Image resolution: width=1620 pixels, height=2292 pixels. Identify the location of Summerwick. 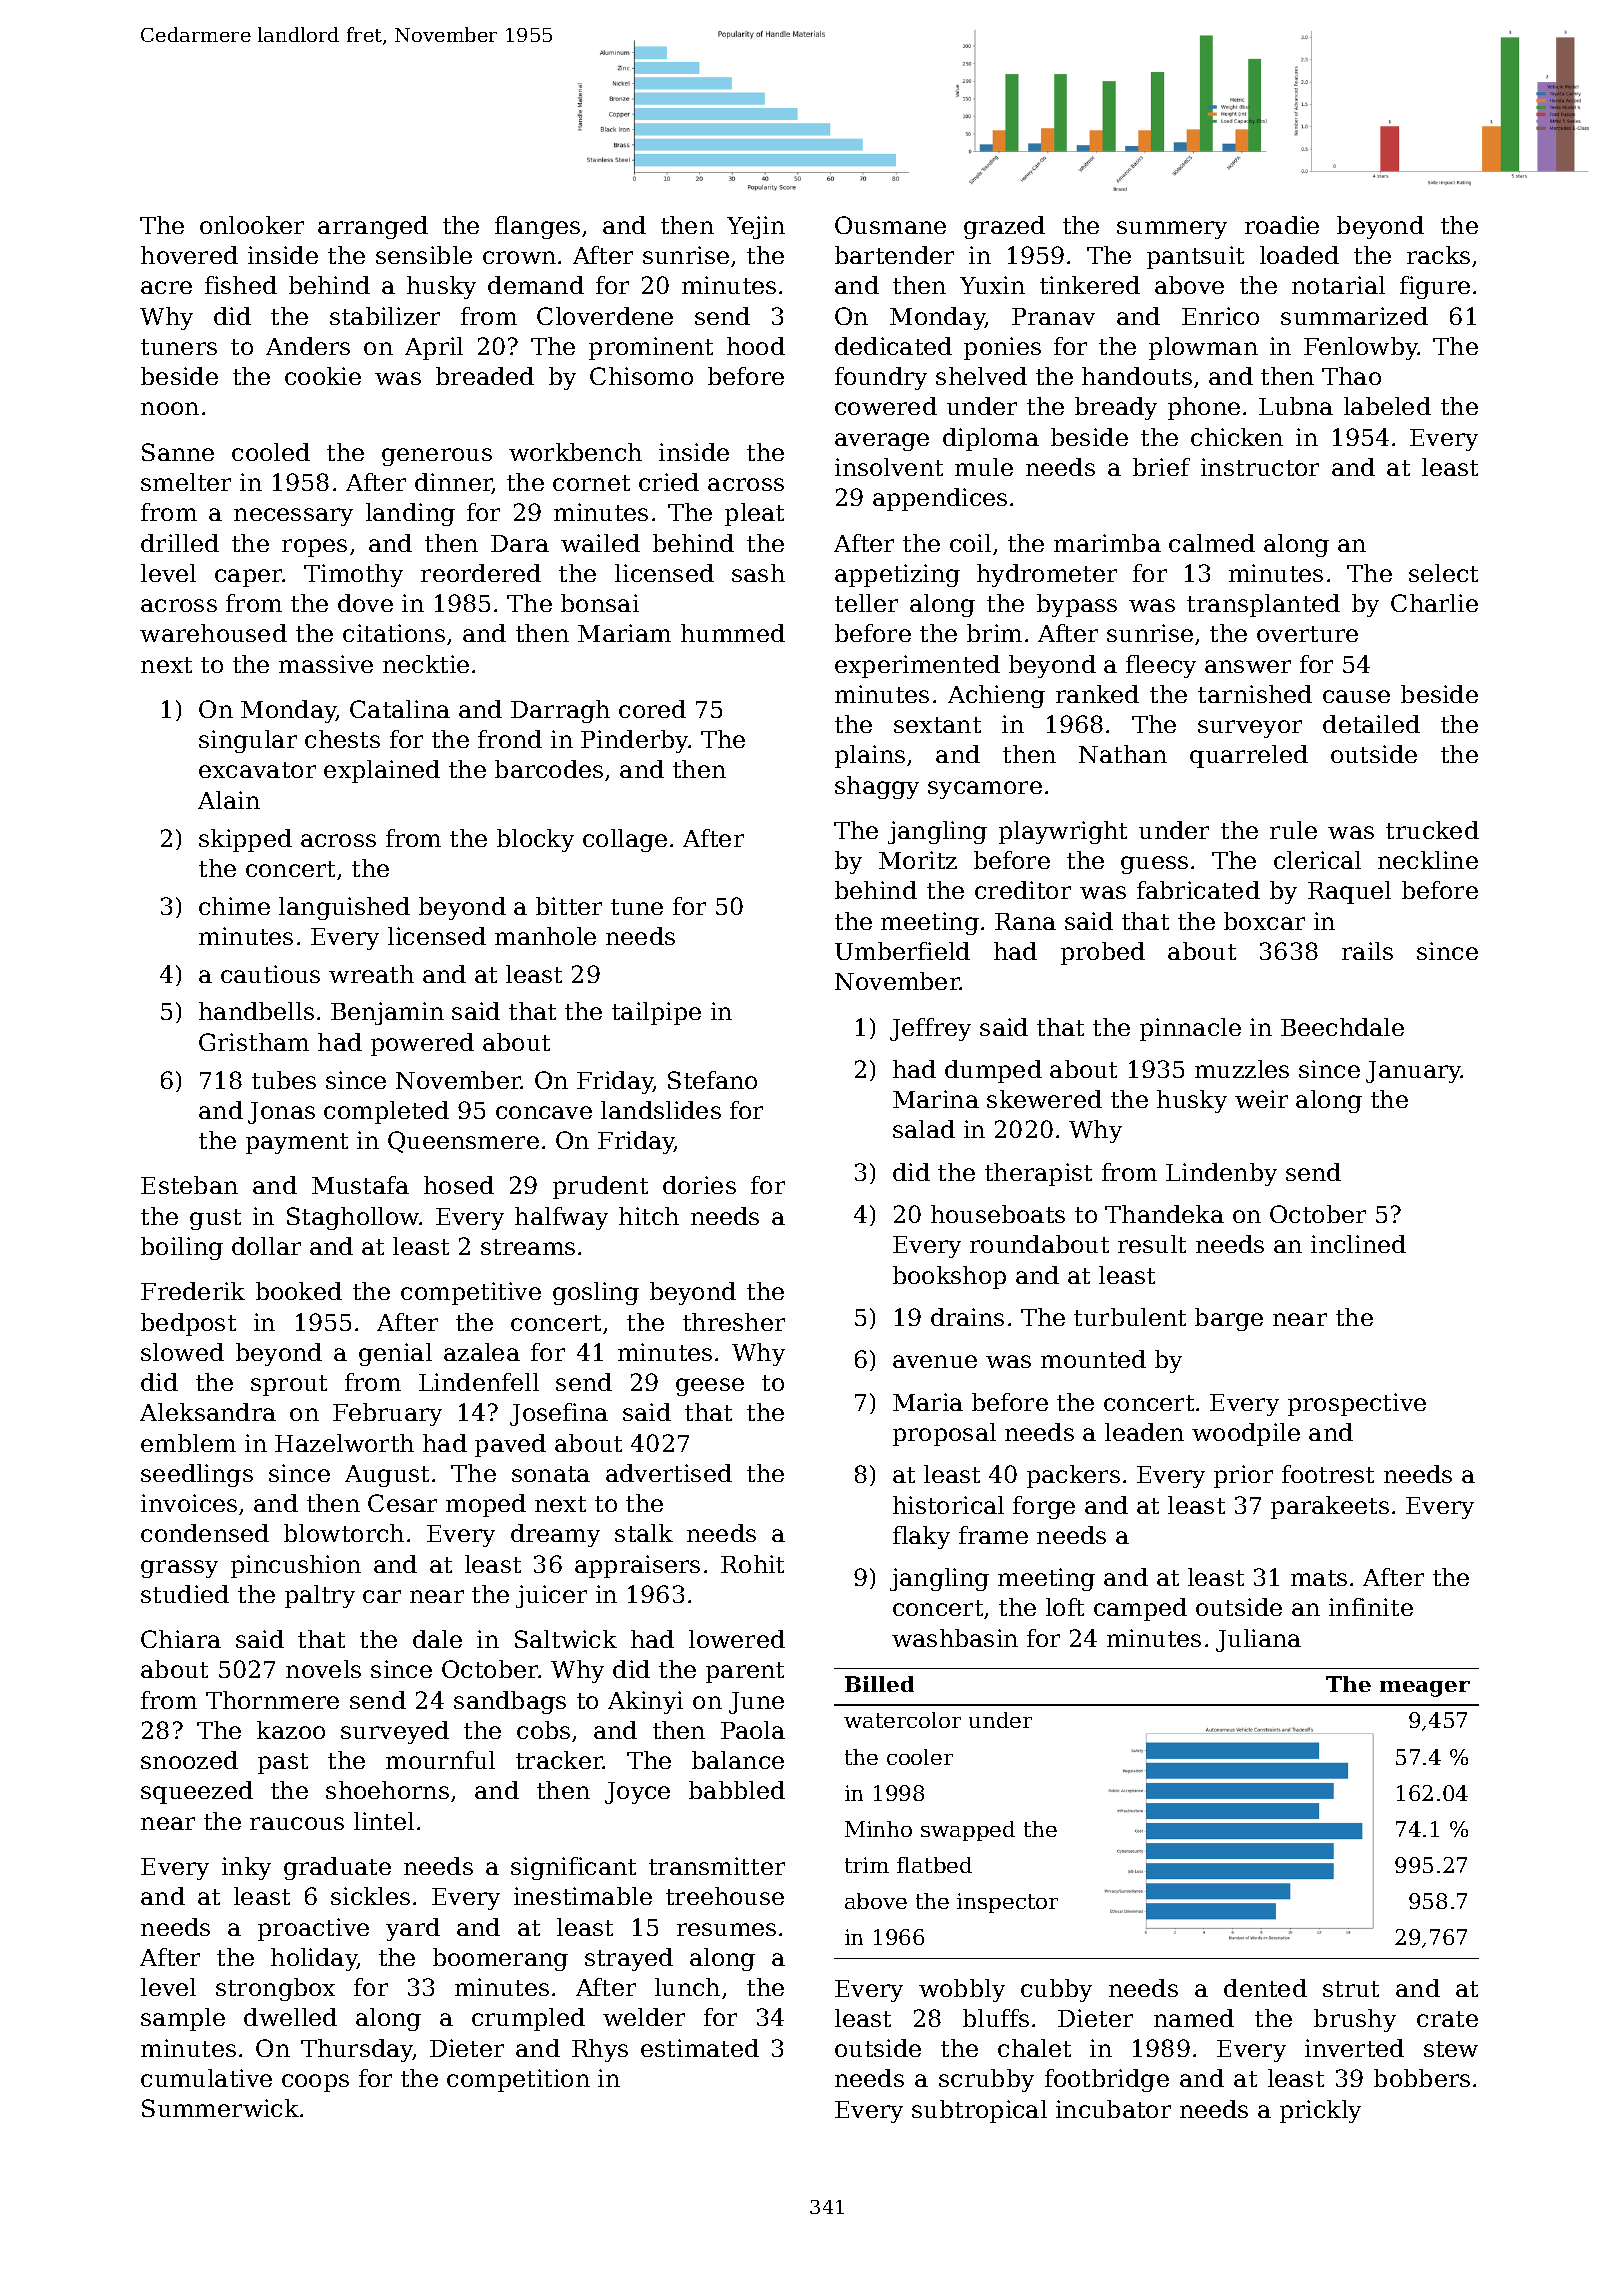
(220, 2108).
